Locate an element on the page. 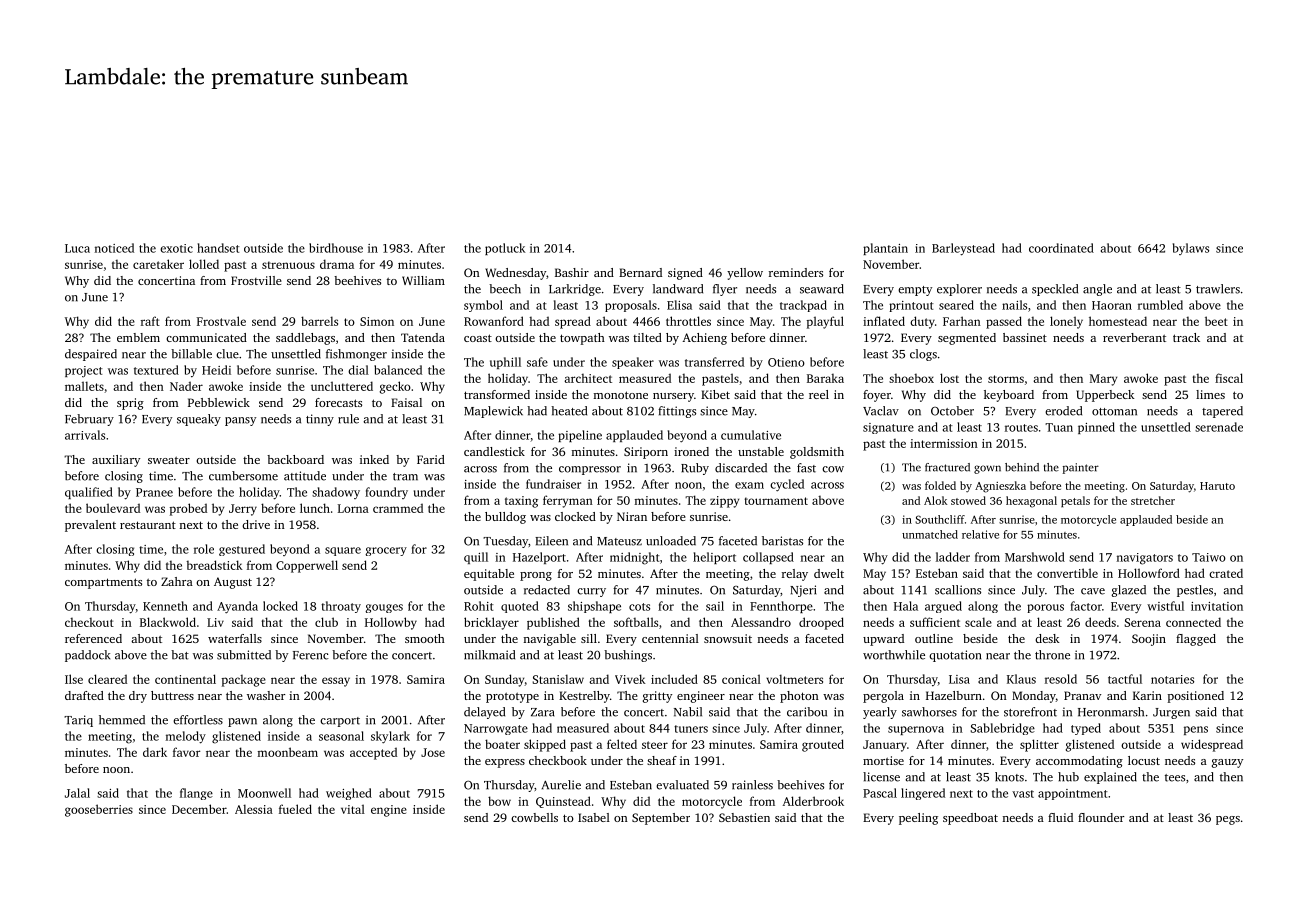 This image has width=1308, height=924. Haruto is located at coordinates (1217, 486).
